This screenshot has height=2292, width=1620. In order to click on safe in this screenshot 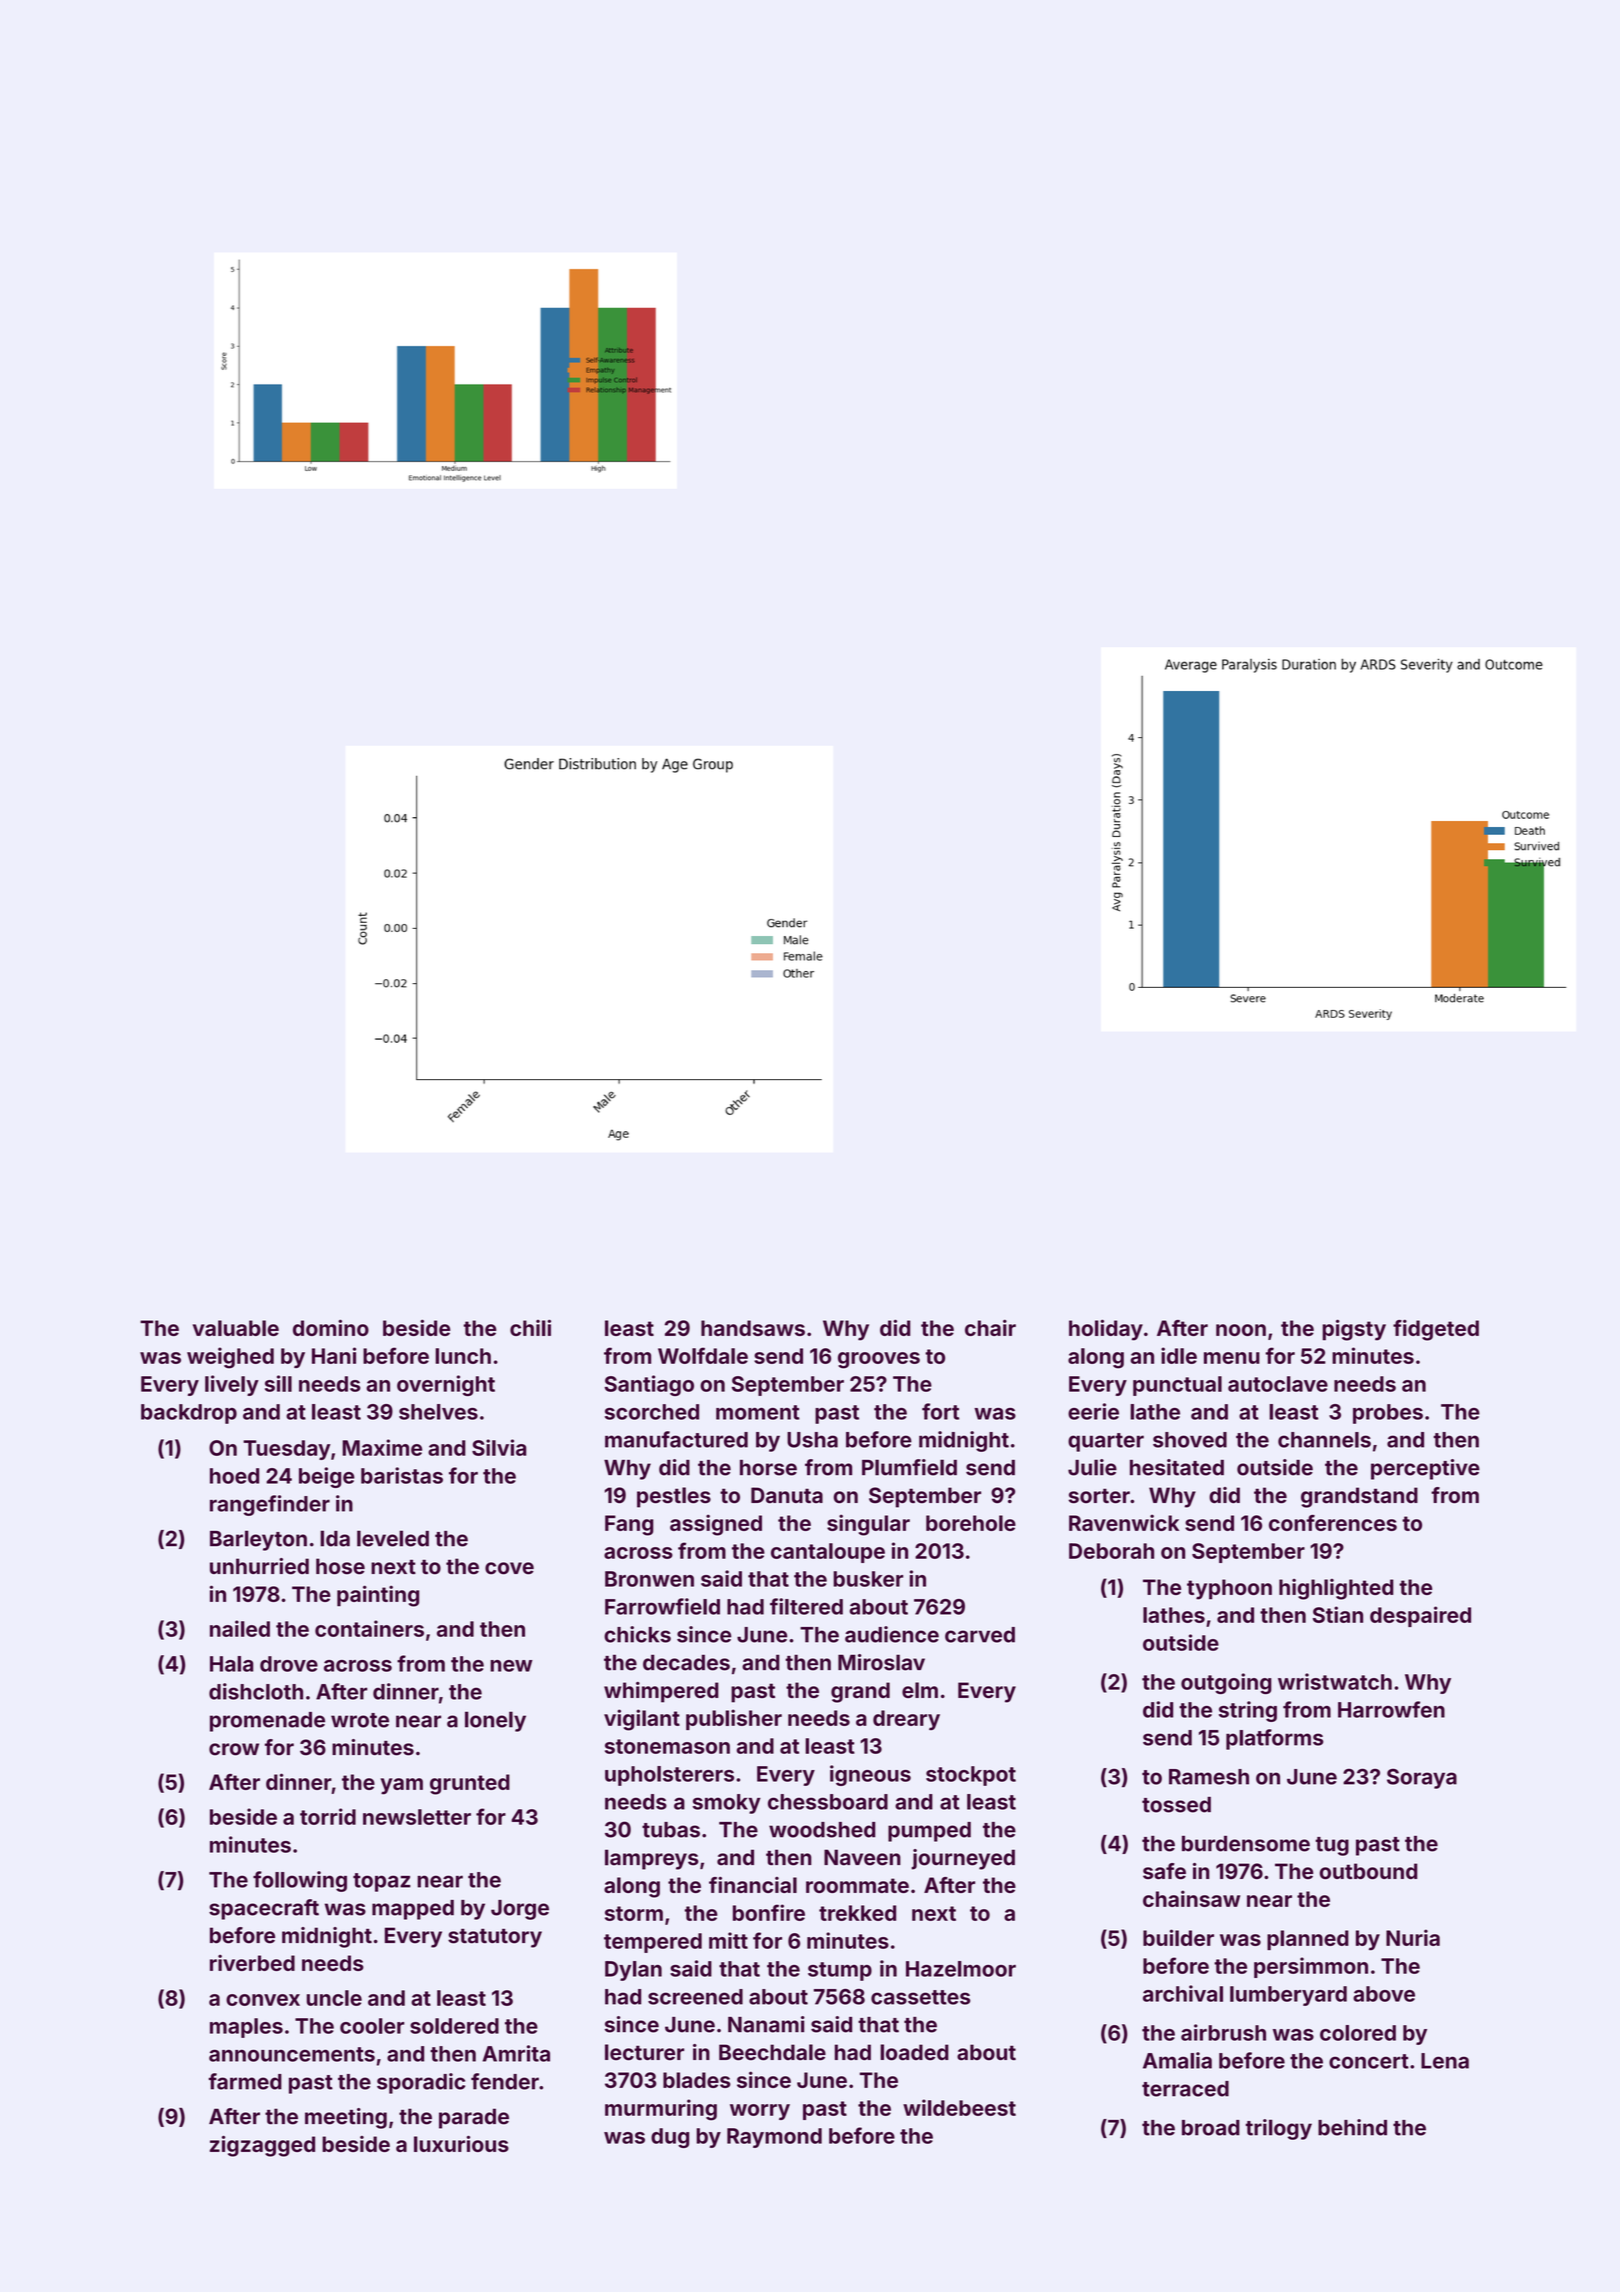, I will do `click(1164, 1871)`.
